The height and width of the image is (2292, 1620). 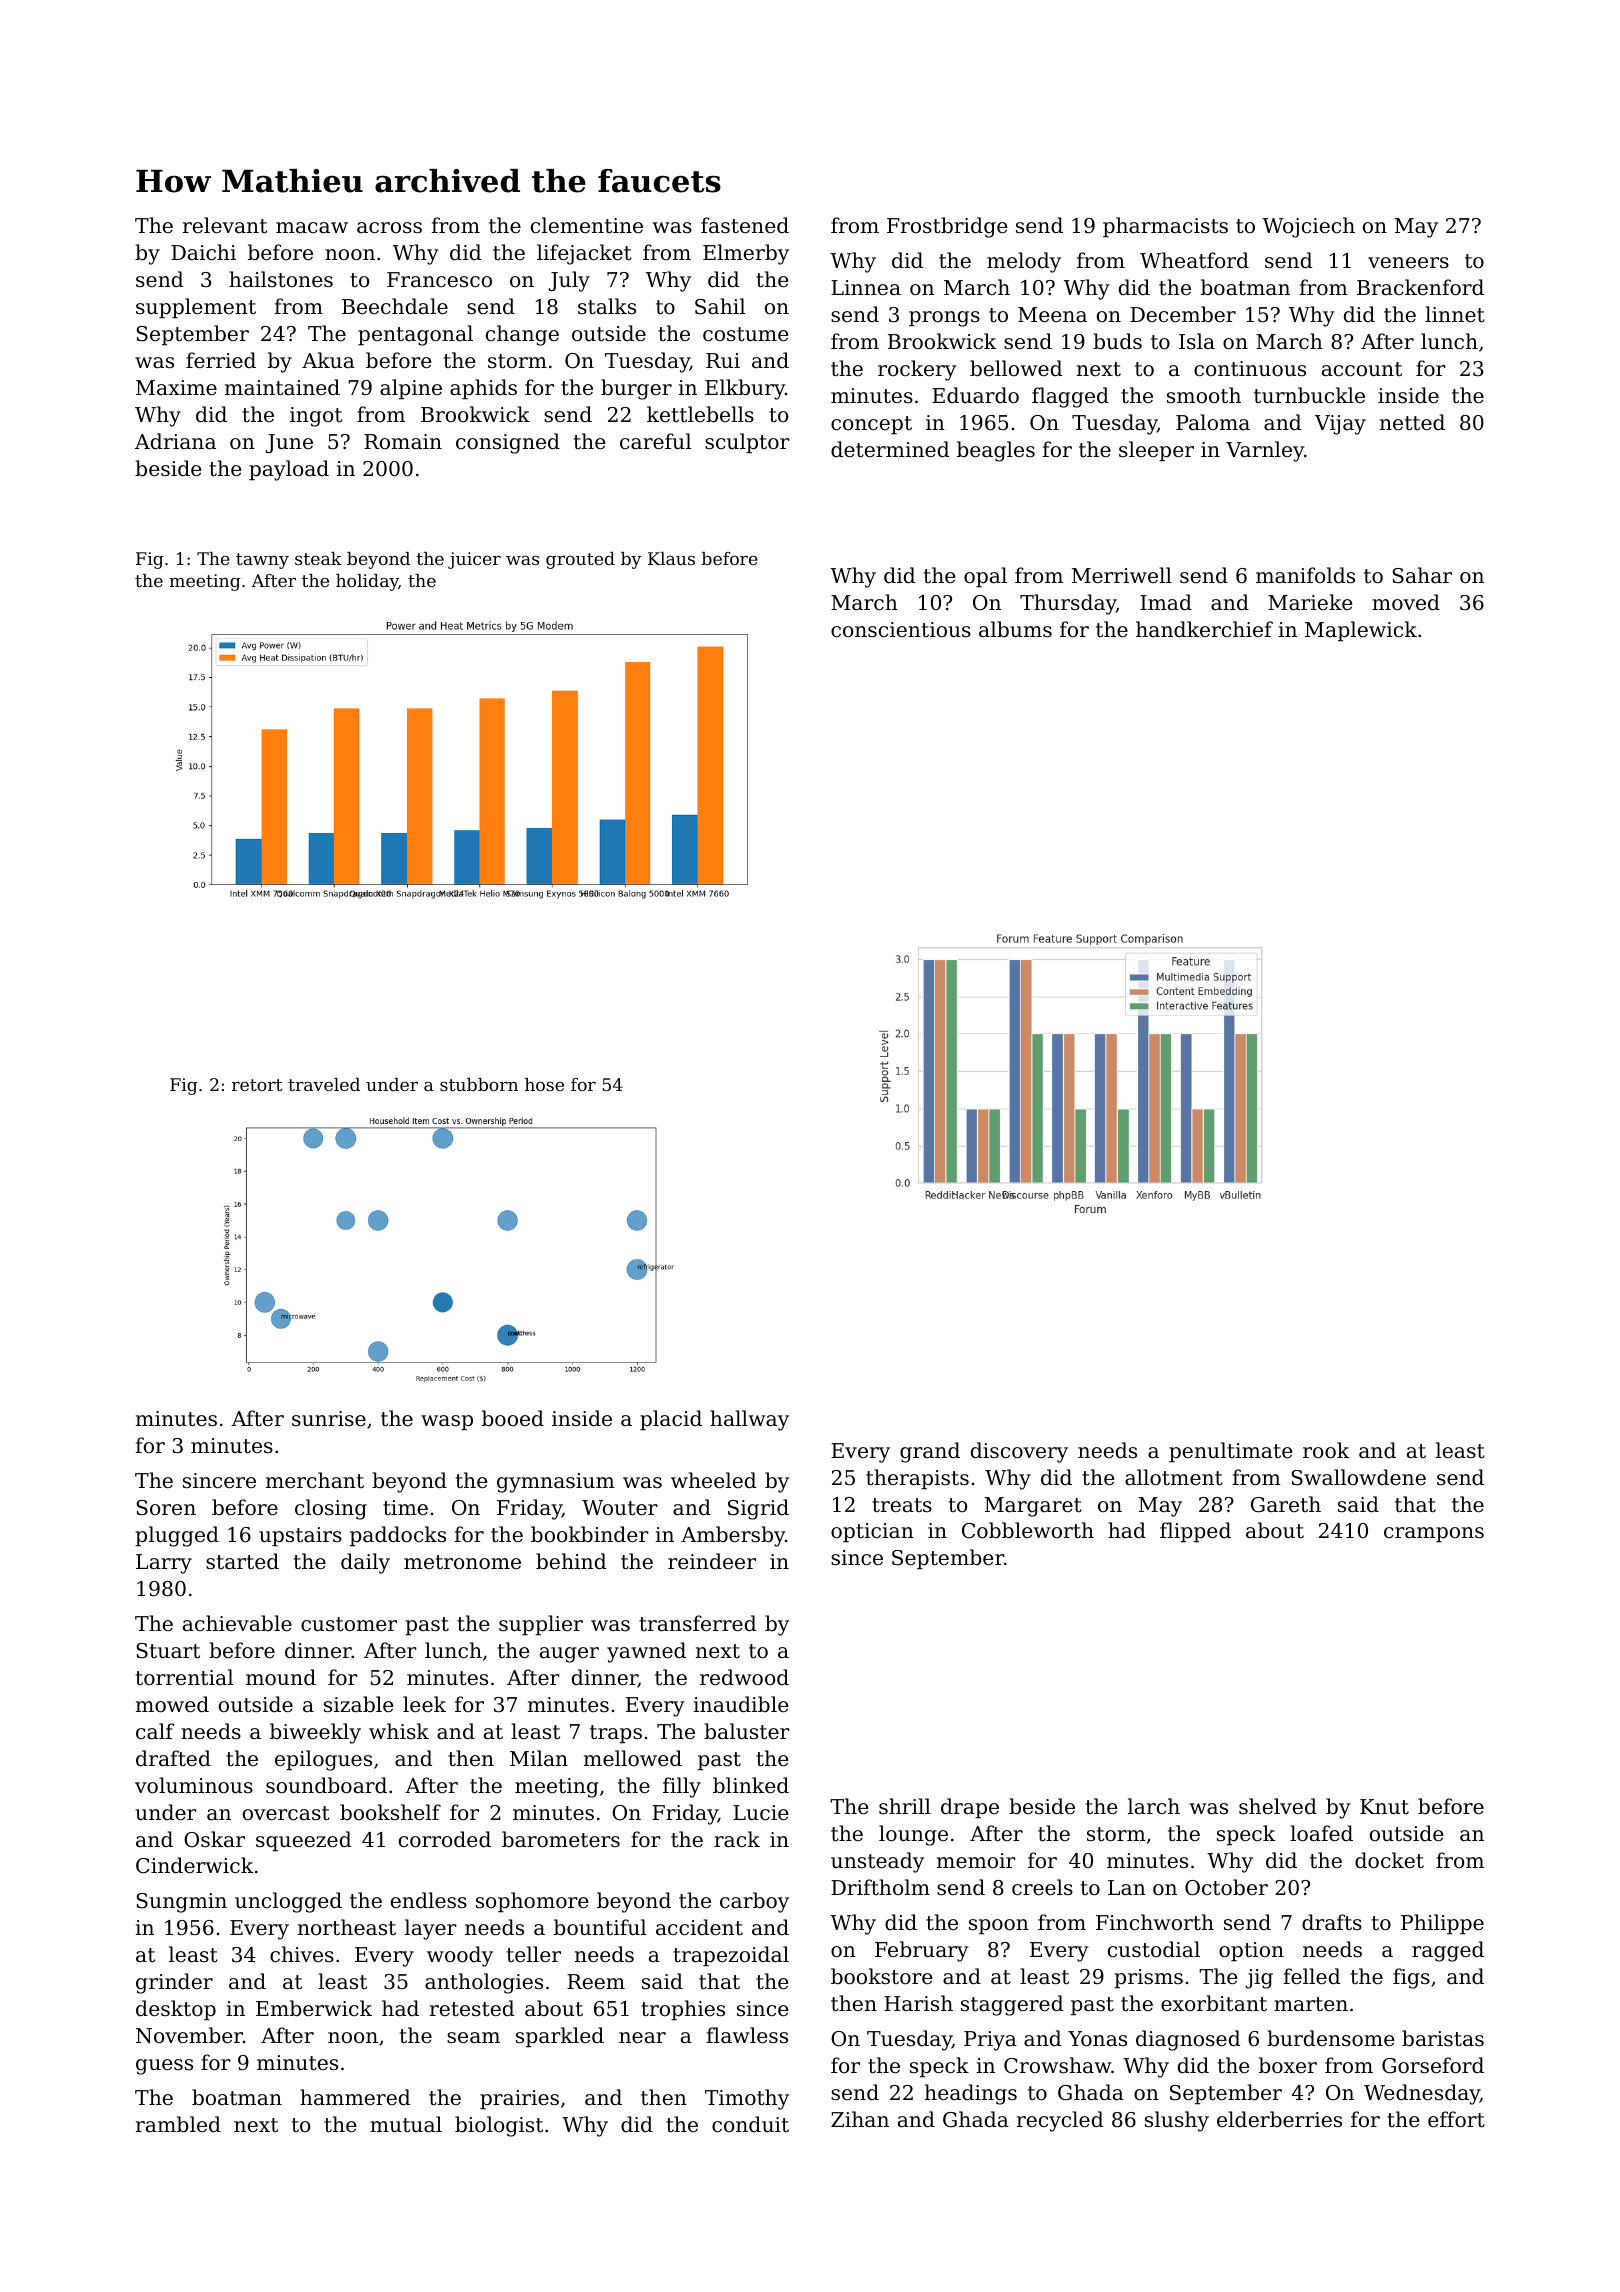 What do you see at coordinates (257, 1085) in the image?
I see `retort` at bounding box center [257, 1085].
